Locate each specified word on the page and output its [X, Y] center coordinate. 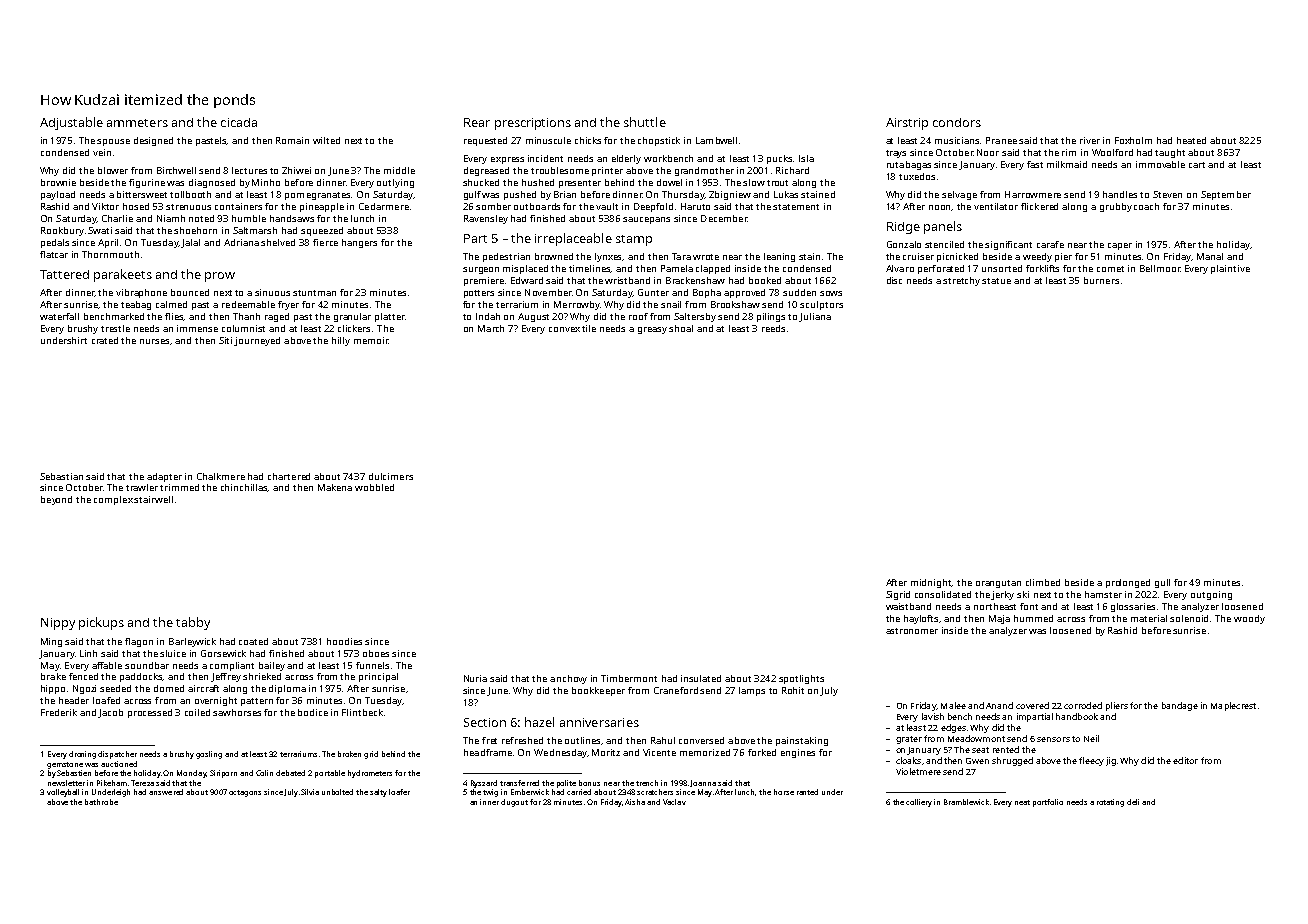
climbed [1043, 582]
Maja [999, 619]
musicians [958, 140]
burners [1101, 280]
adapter [164, 477]
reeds [773, 328]
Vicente [659, 752]
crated [105, 340]
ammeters [137, 123]
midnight [931, 583]
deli [1133, 802]
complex [113, 500]
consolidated [943, 594]
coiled [197, 712]
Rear [477, 122]
